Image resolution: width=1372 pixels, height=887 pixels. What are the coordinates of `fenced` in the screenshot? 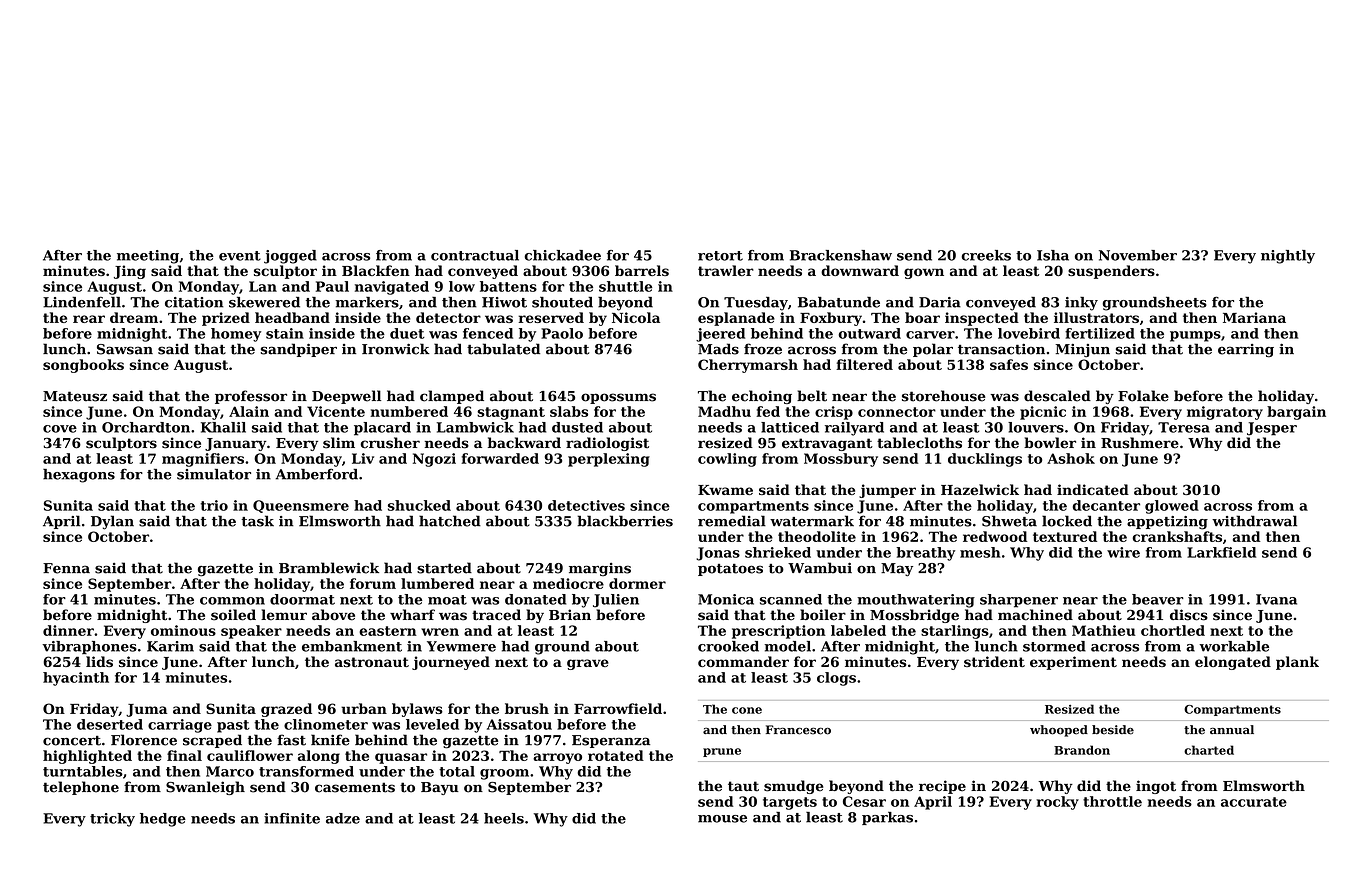 It's located at (488, 333).
